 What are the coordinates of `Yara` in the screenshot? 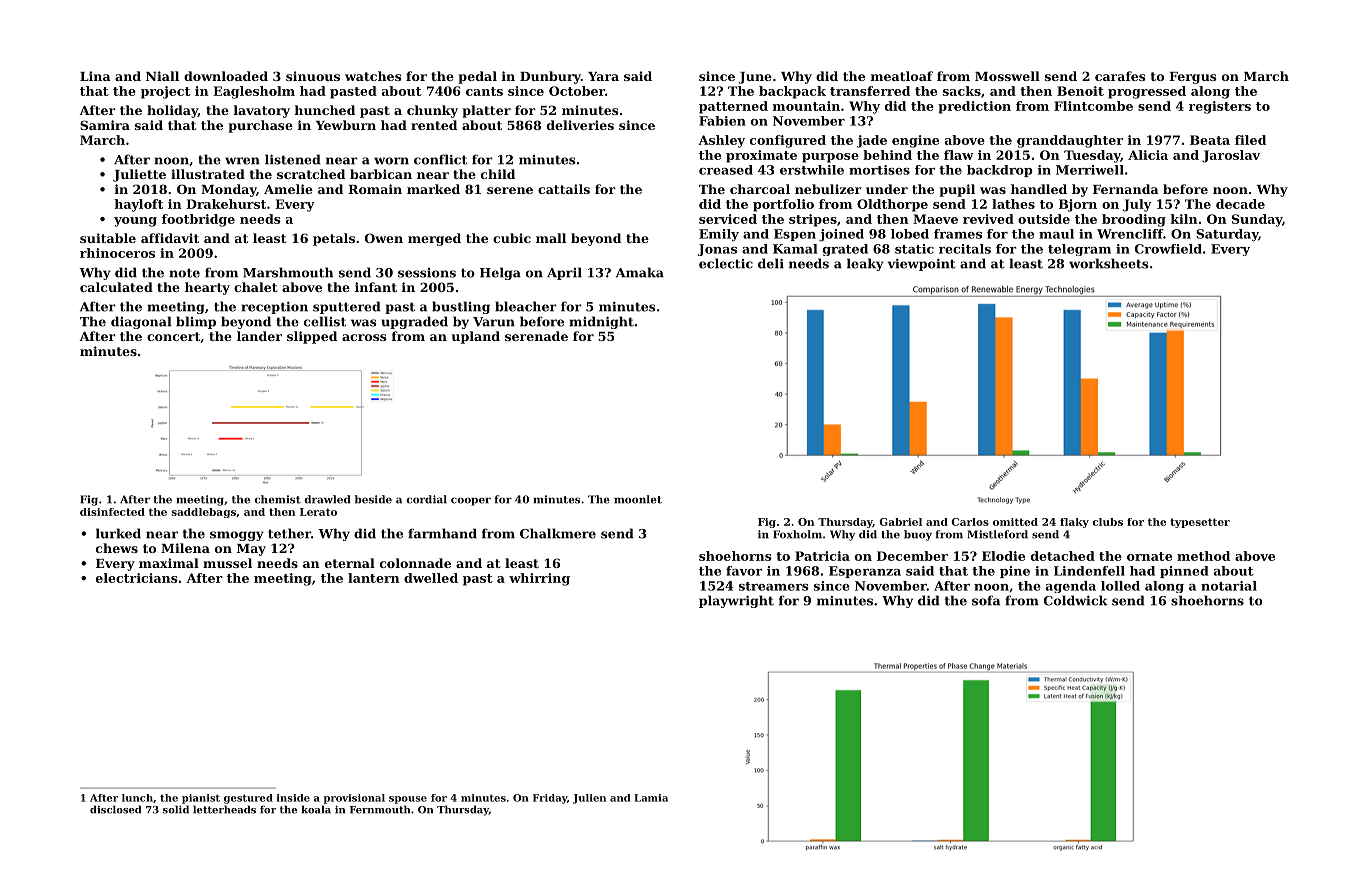 It's located at (603, 76).
